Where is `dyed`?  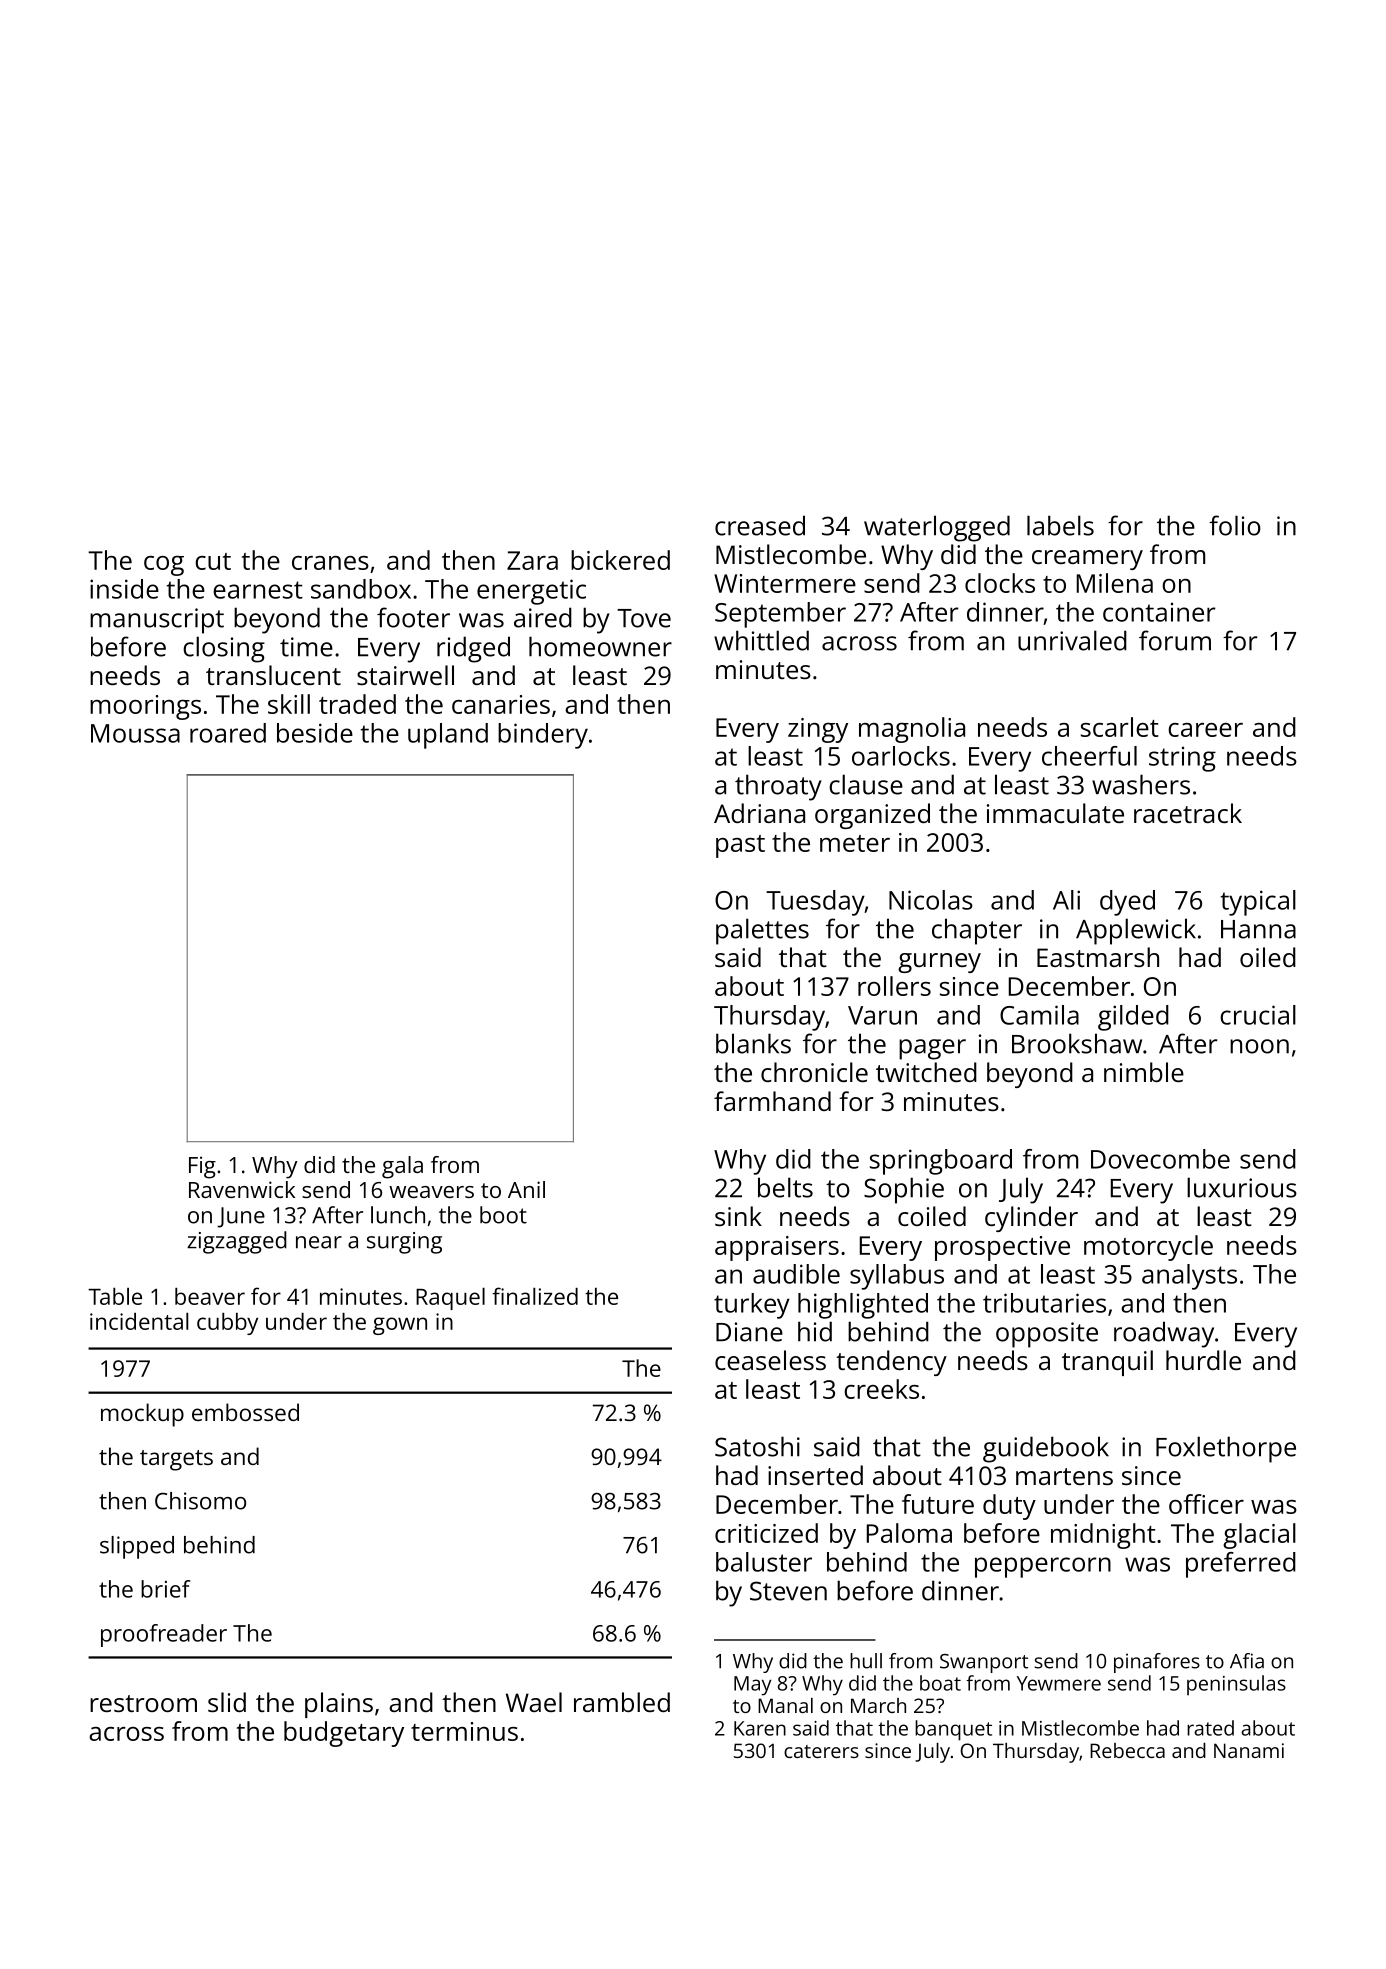
dyed is located at coordinates (1127, 903).
